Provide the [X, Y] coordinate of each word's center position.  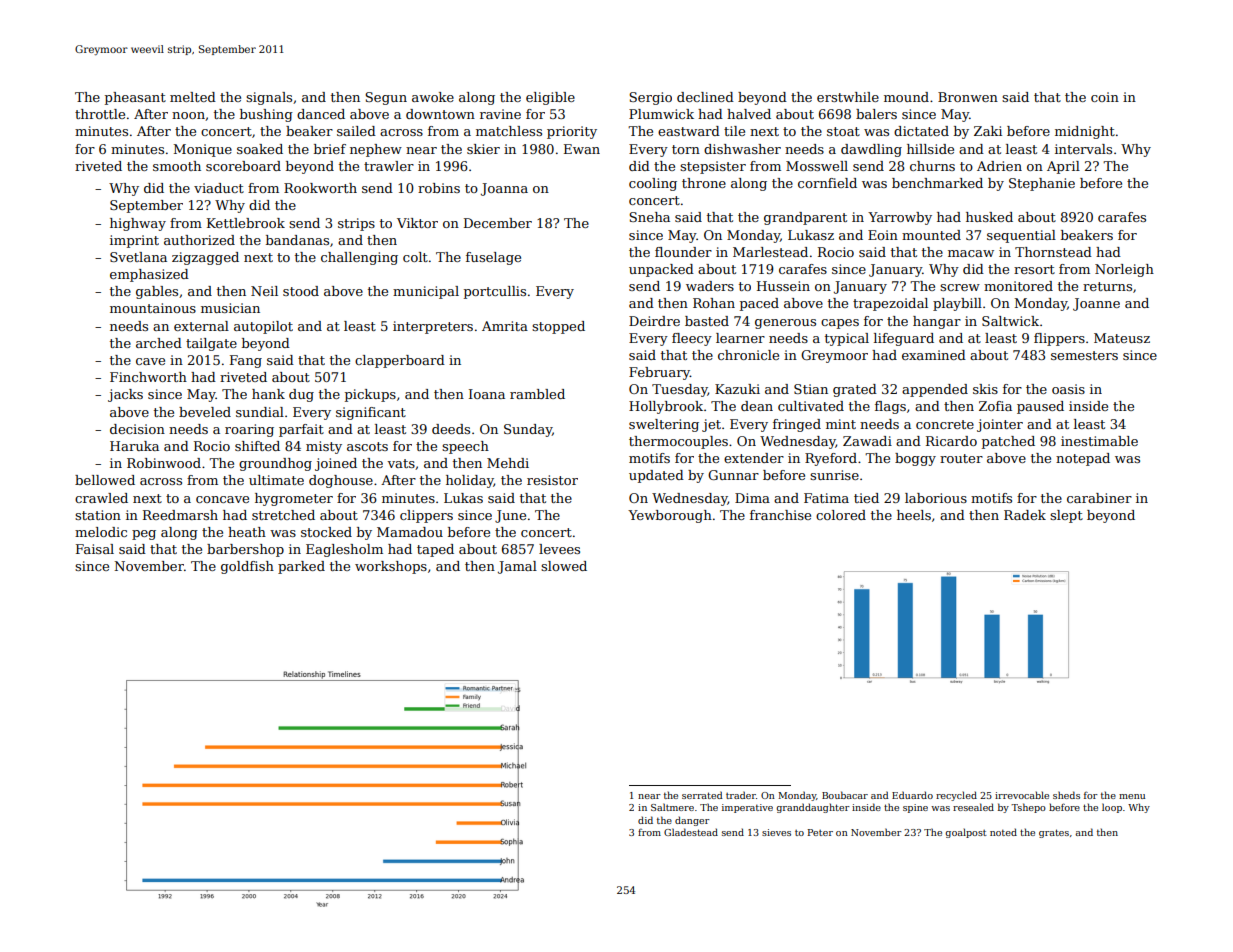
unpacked [661, 270]
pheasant [135, 98]
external [201, 326]
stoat [843, 131]
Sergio [650, 98]
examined [934, 355]
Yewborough [670, 516]
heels [914, 515]
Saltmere [672, 807]
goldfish [247, 567]
